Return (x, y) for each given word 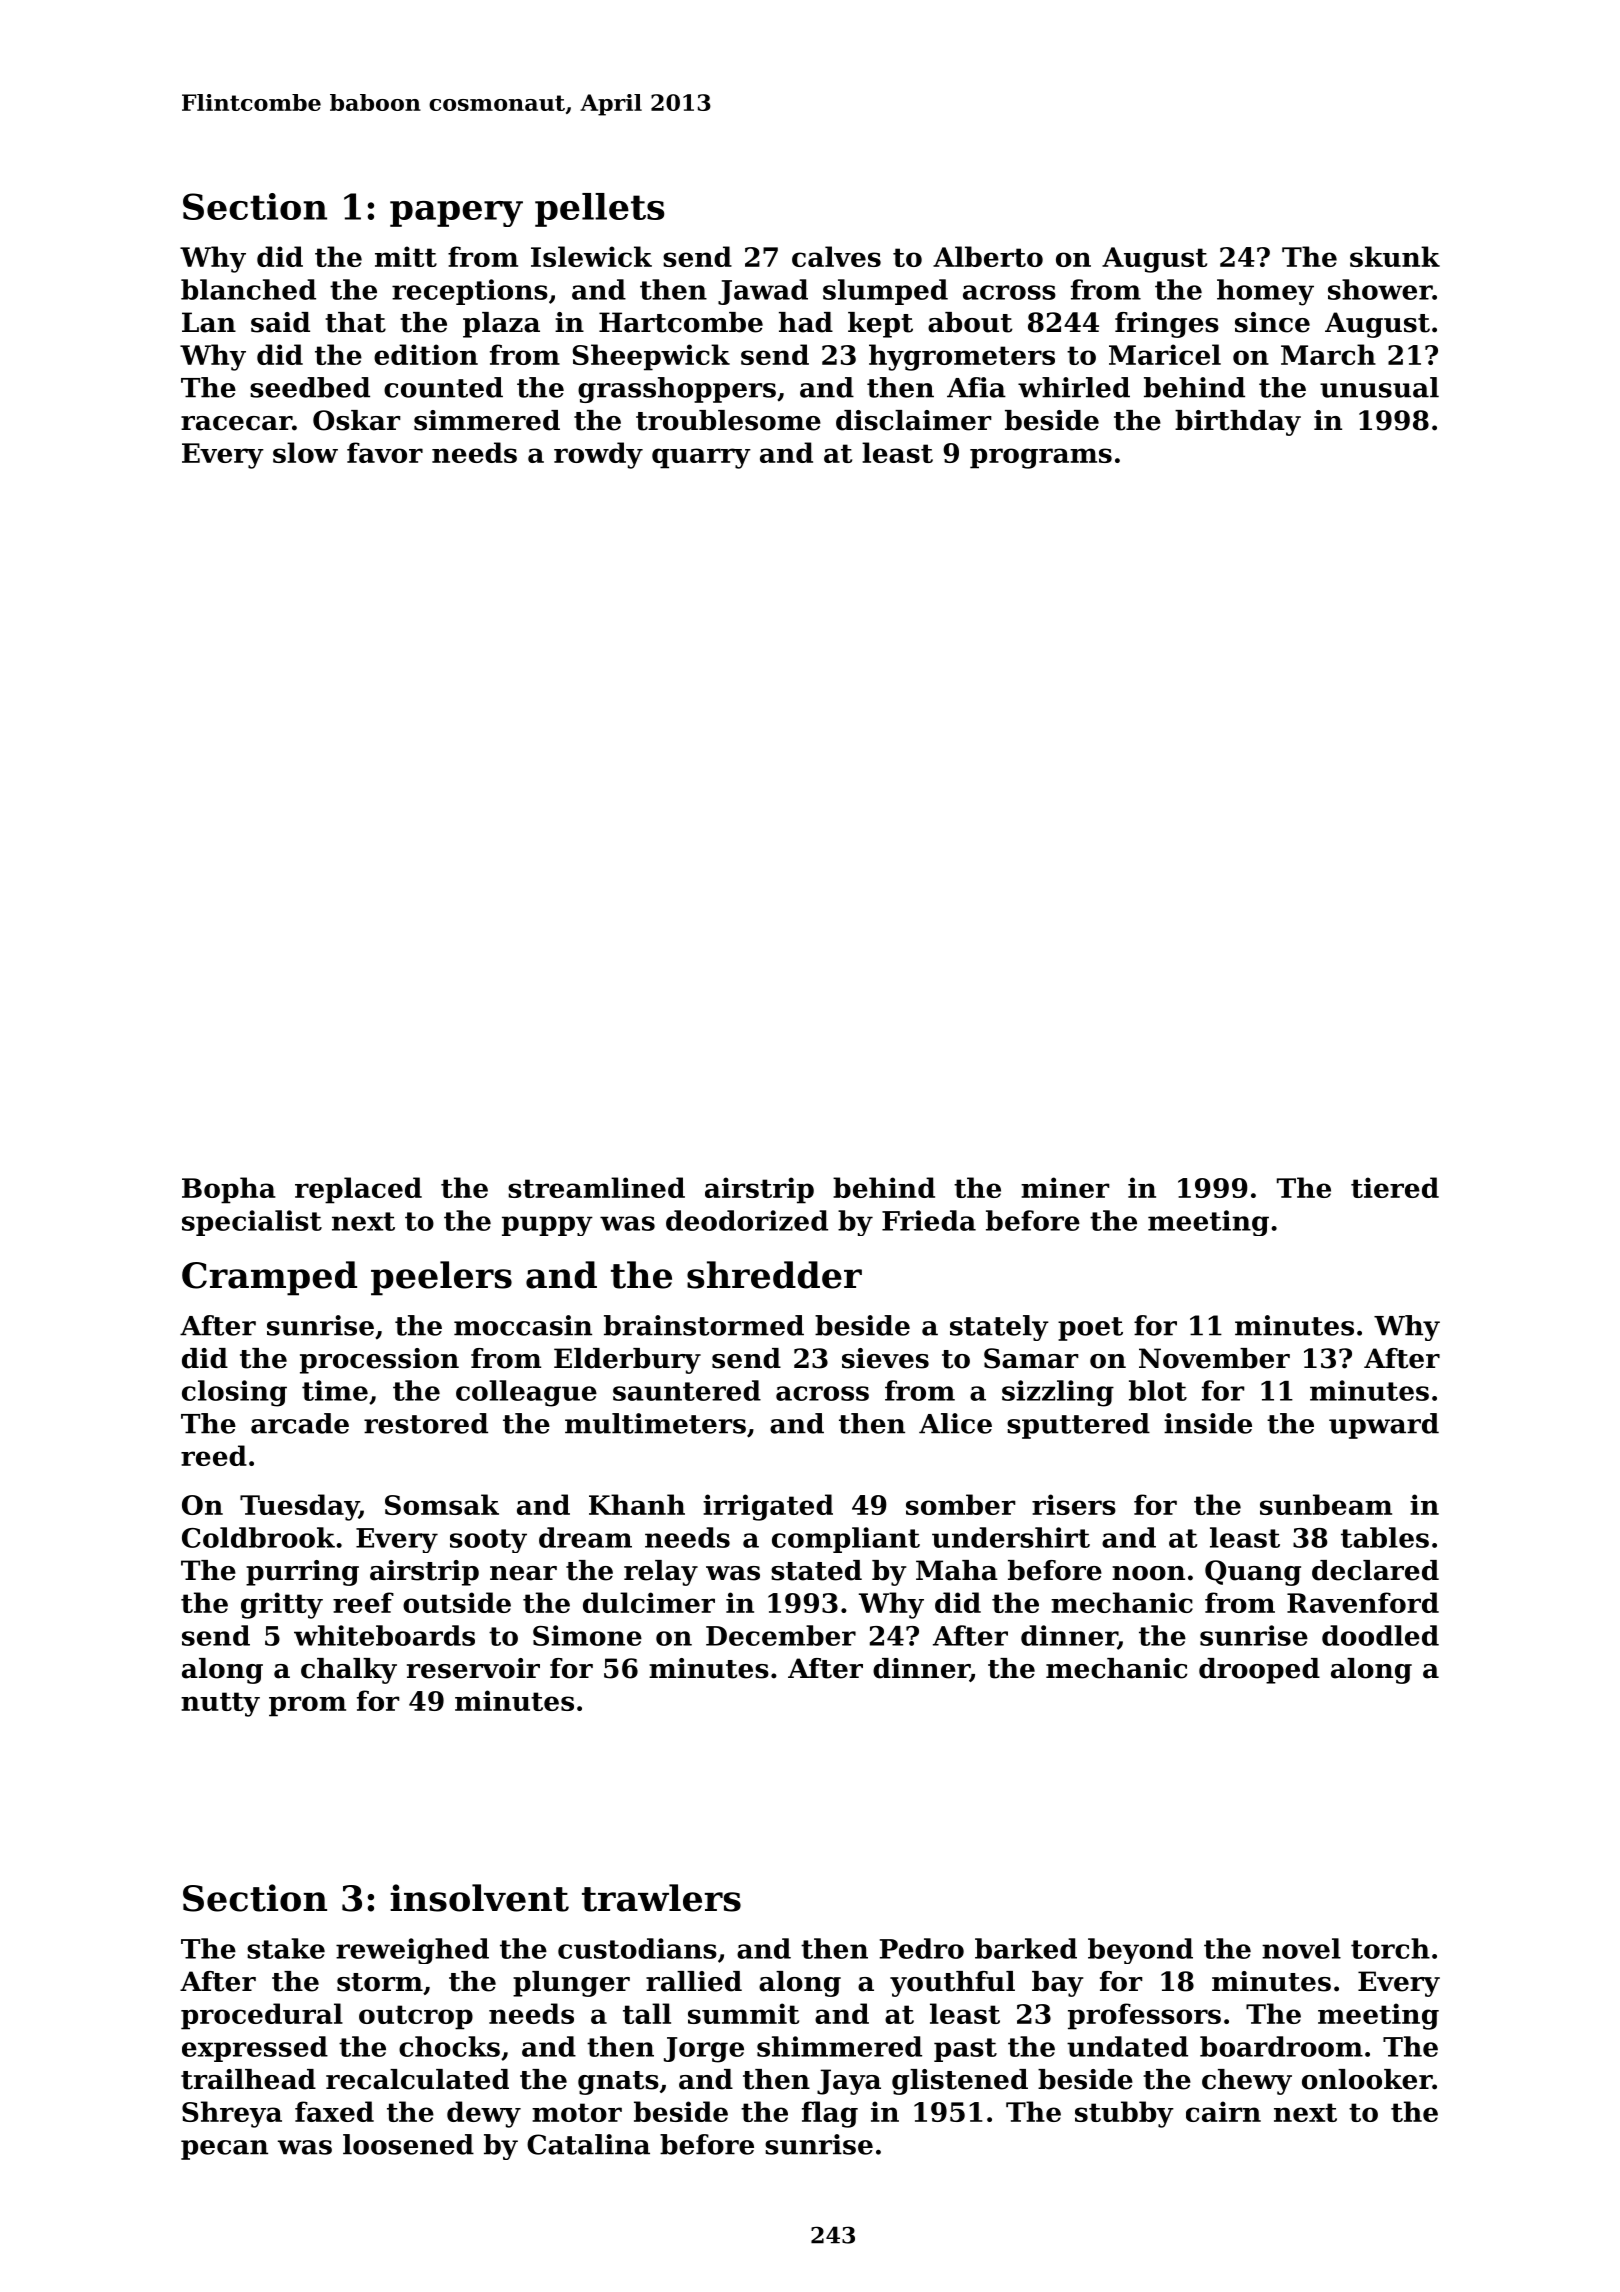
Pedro (921, 1948)
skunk (1395, 256)
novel (1301, 1948)
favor (385, 452)
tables (1385, 1537)
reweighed (412, 1951)
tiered (1395, 1187)
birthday (1238, 423)
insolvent (479, 1898)
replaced (358, 1190)
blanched (248, 289)
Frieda (929, 1220)
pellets (599, 210)
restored (426, 1423)
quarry (701, 458)
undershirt (1011, 1537)
